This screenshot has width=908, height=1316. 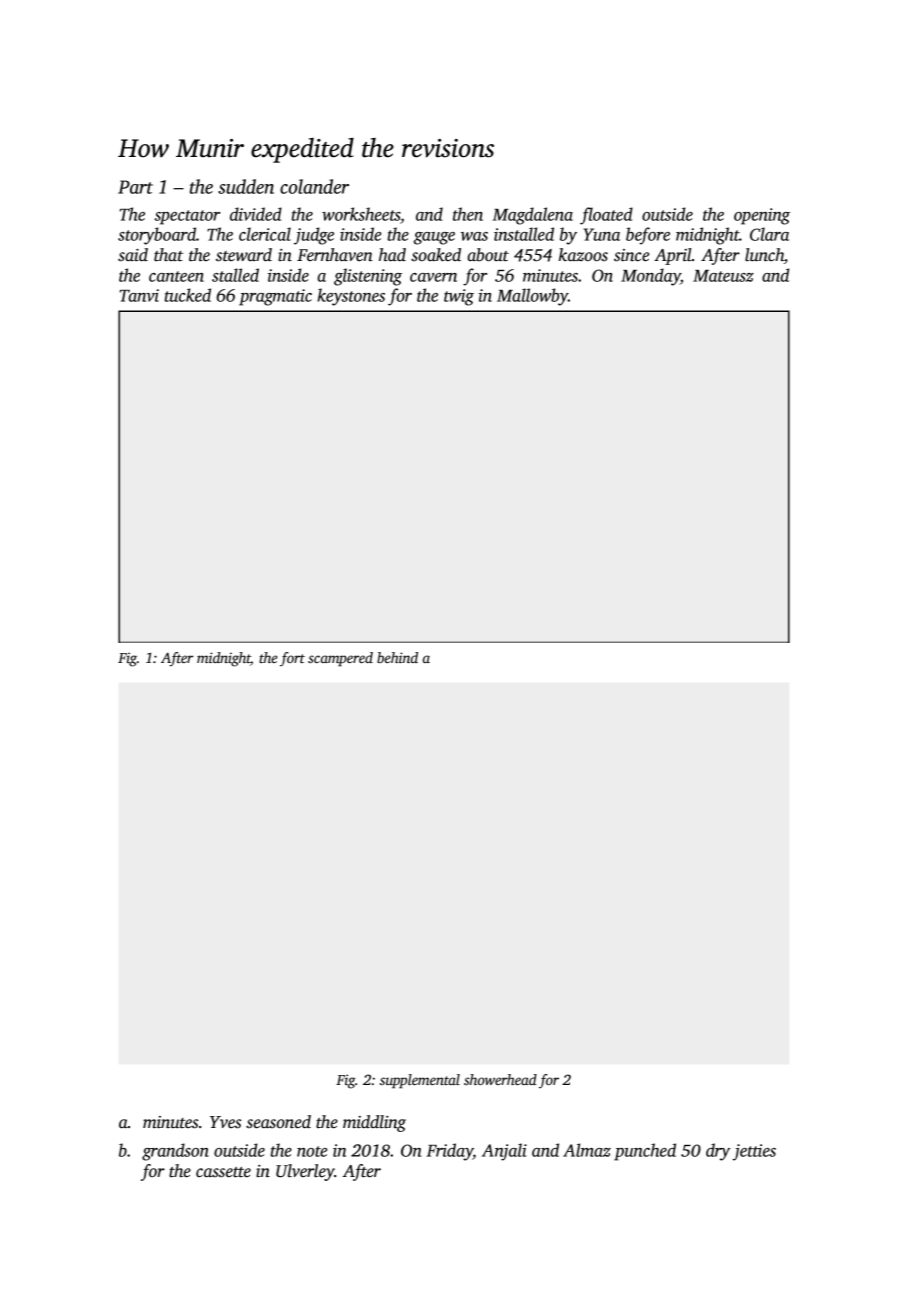 I want to click on dry, so click(x=718, y=1152).
